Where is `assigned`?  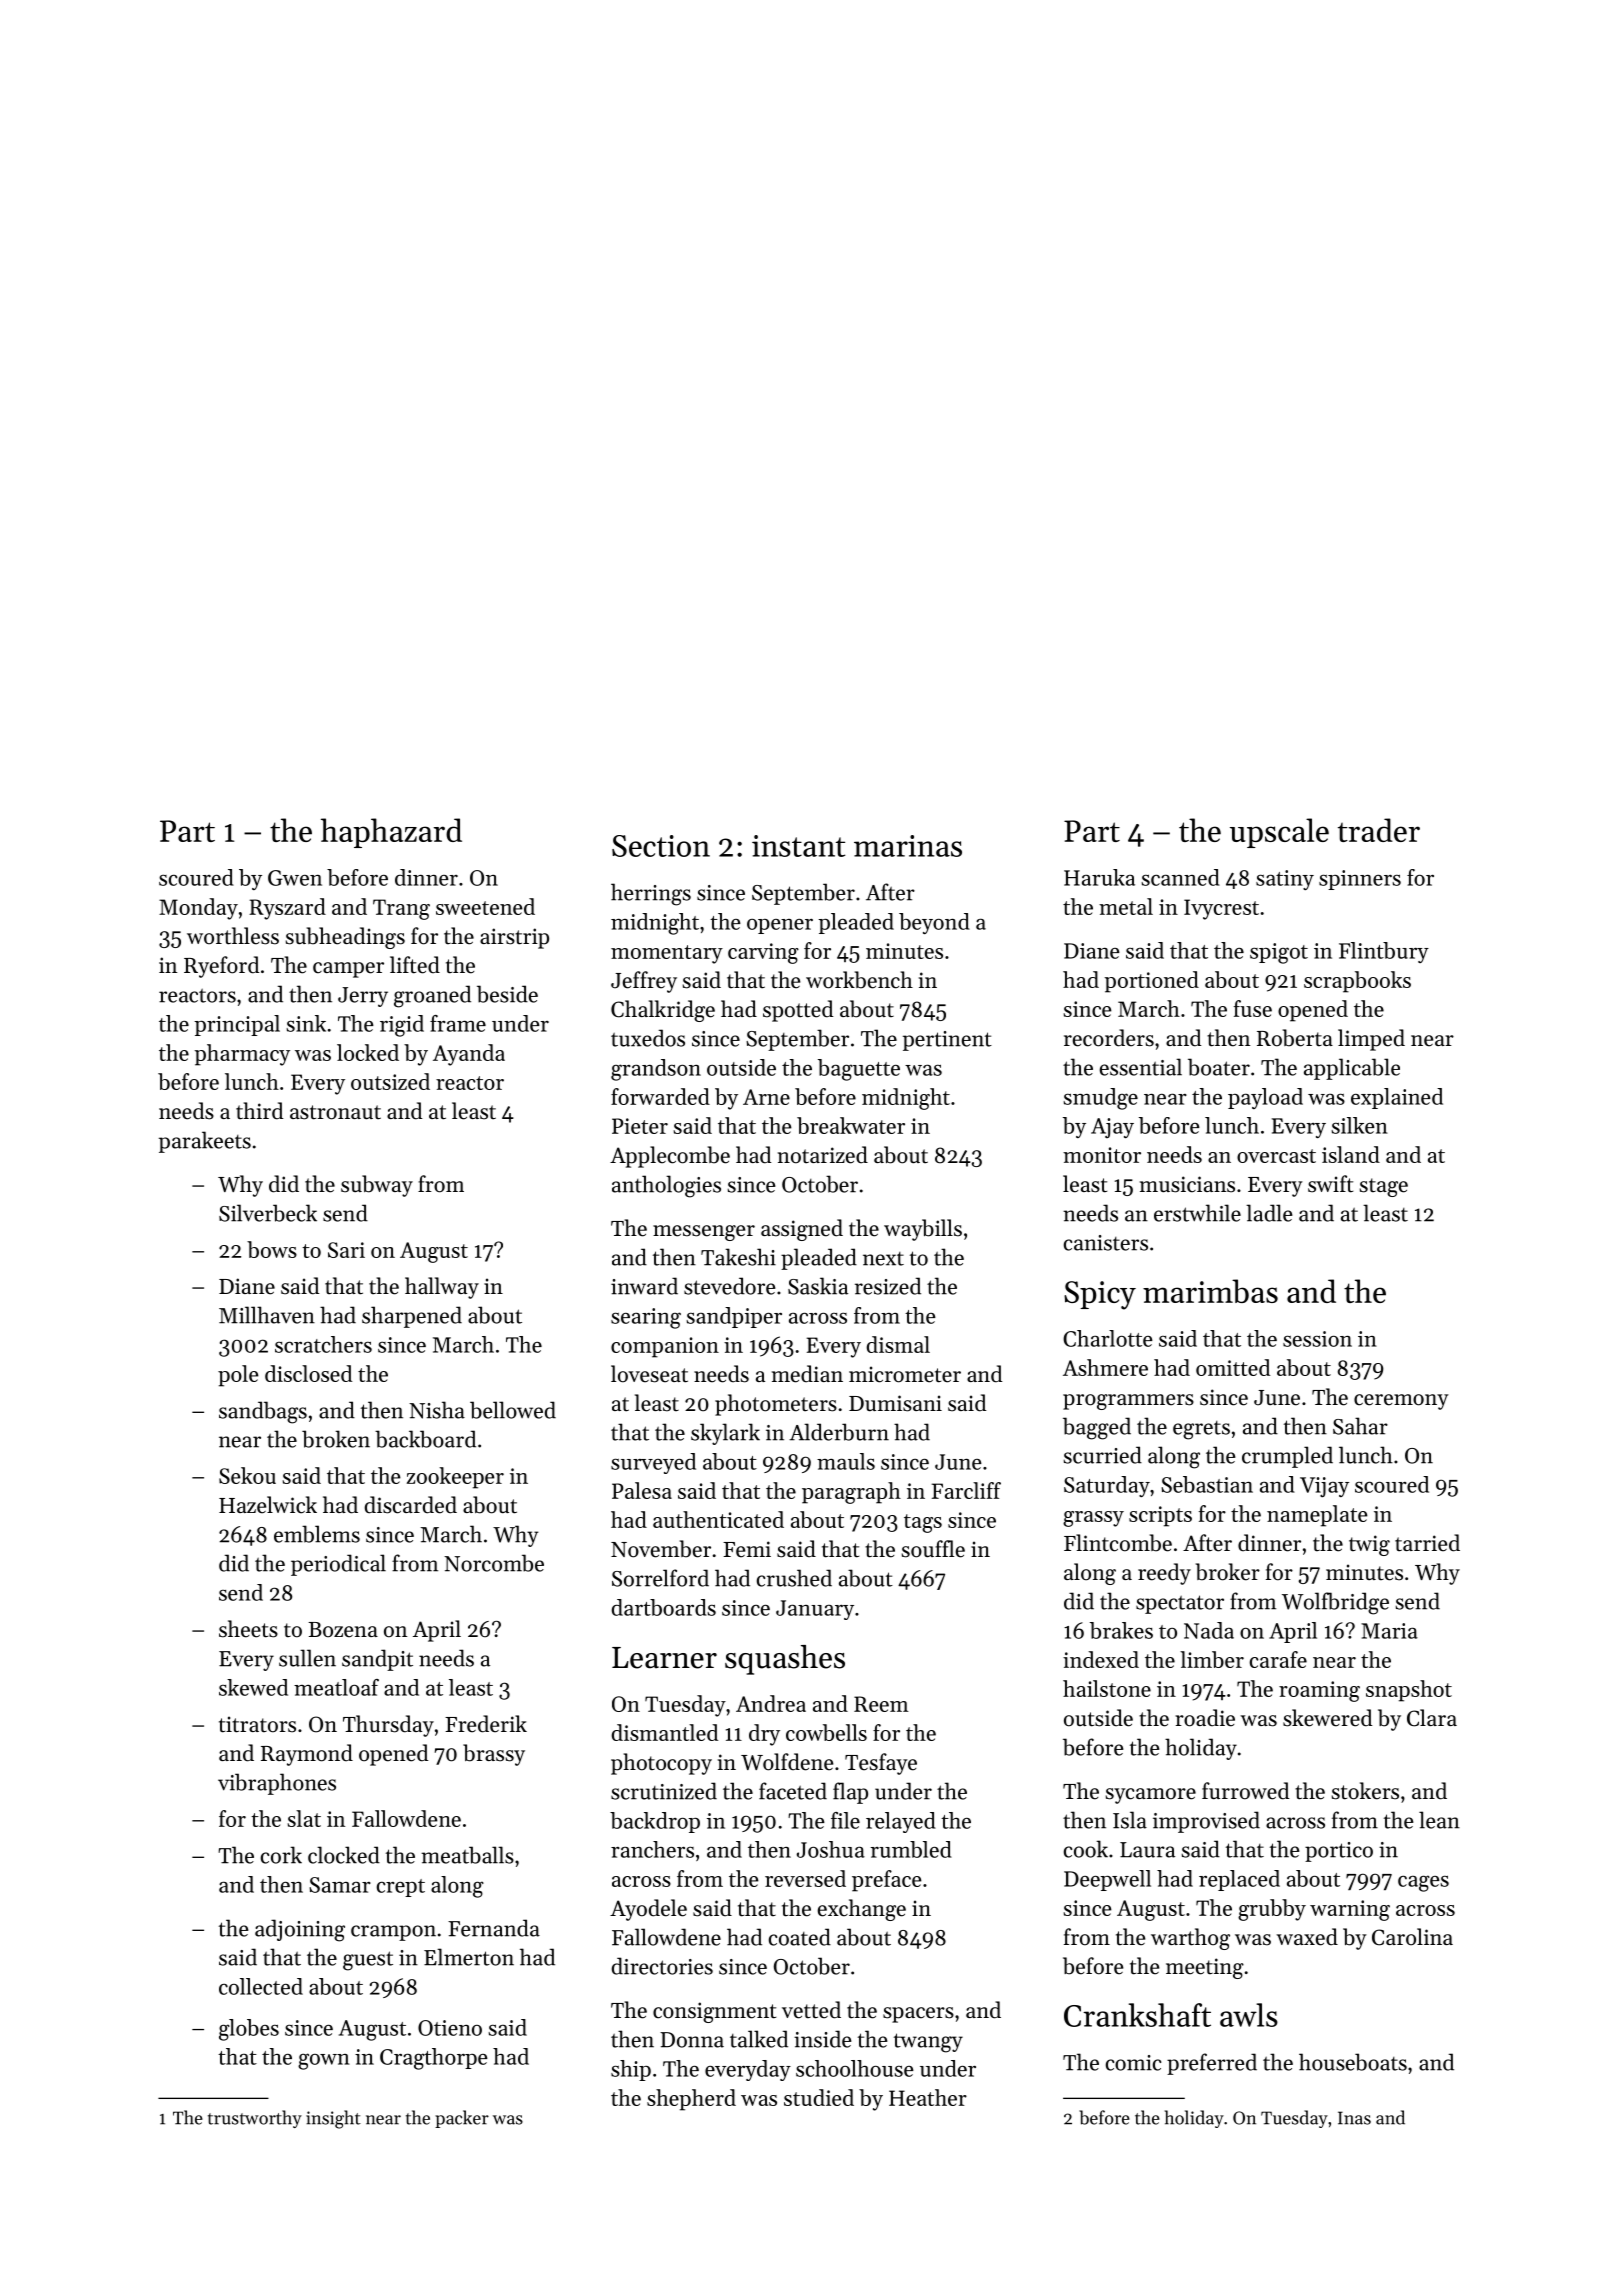
assigned is located at coordinates (802, 1230).
